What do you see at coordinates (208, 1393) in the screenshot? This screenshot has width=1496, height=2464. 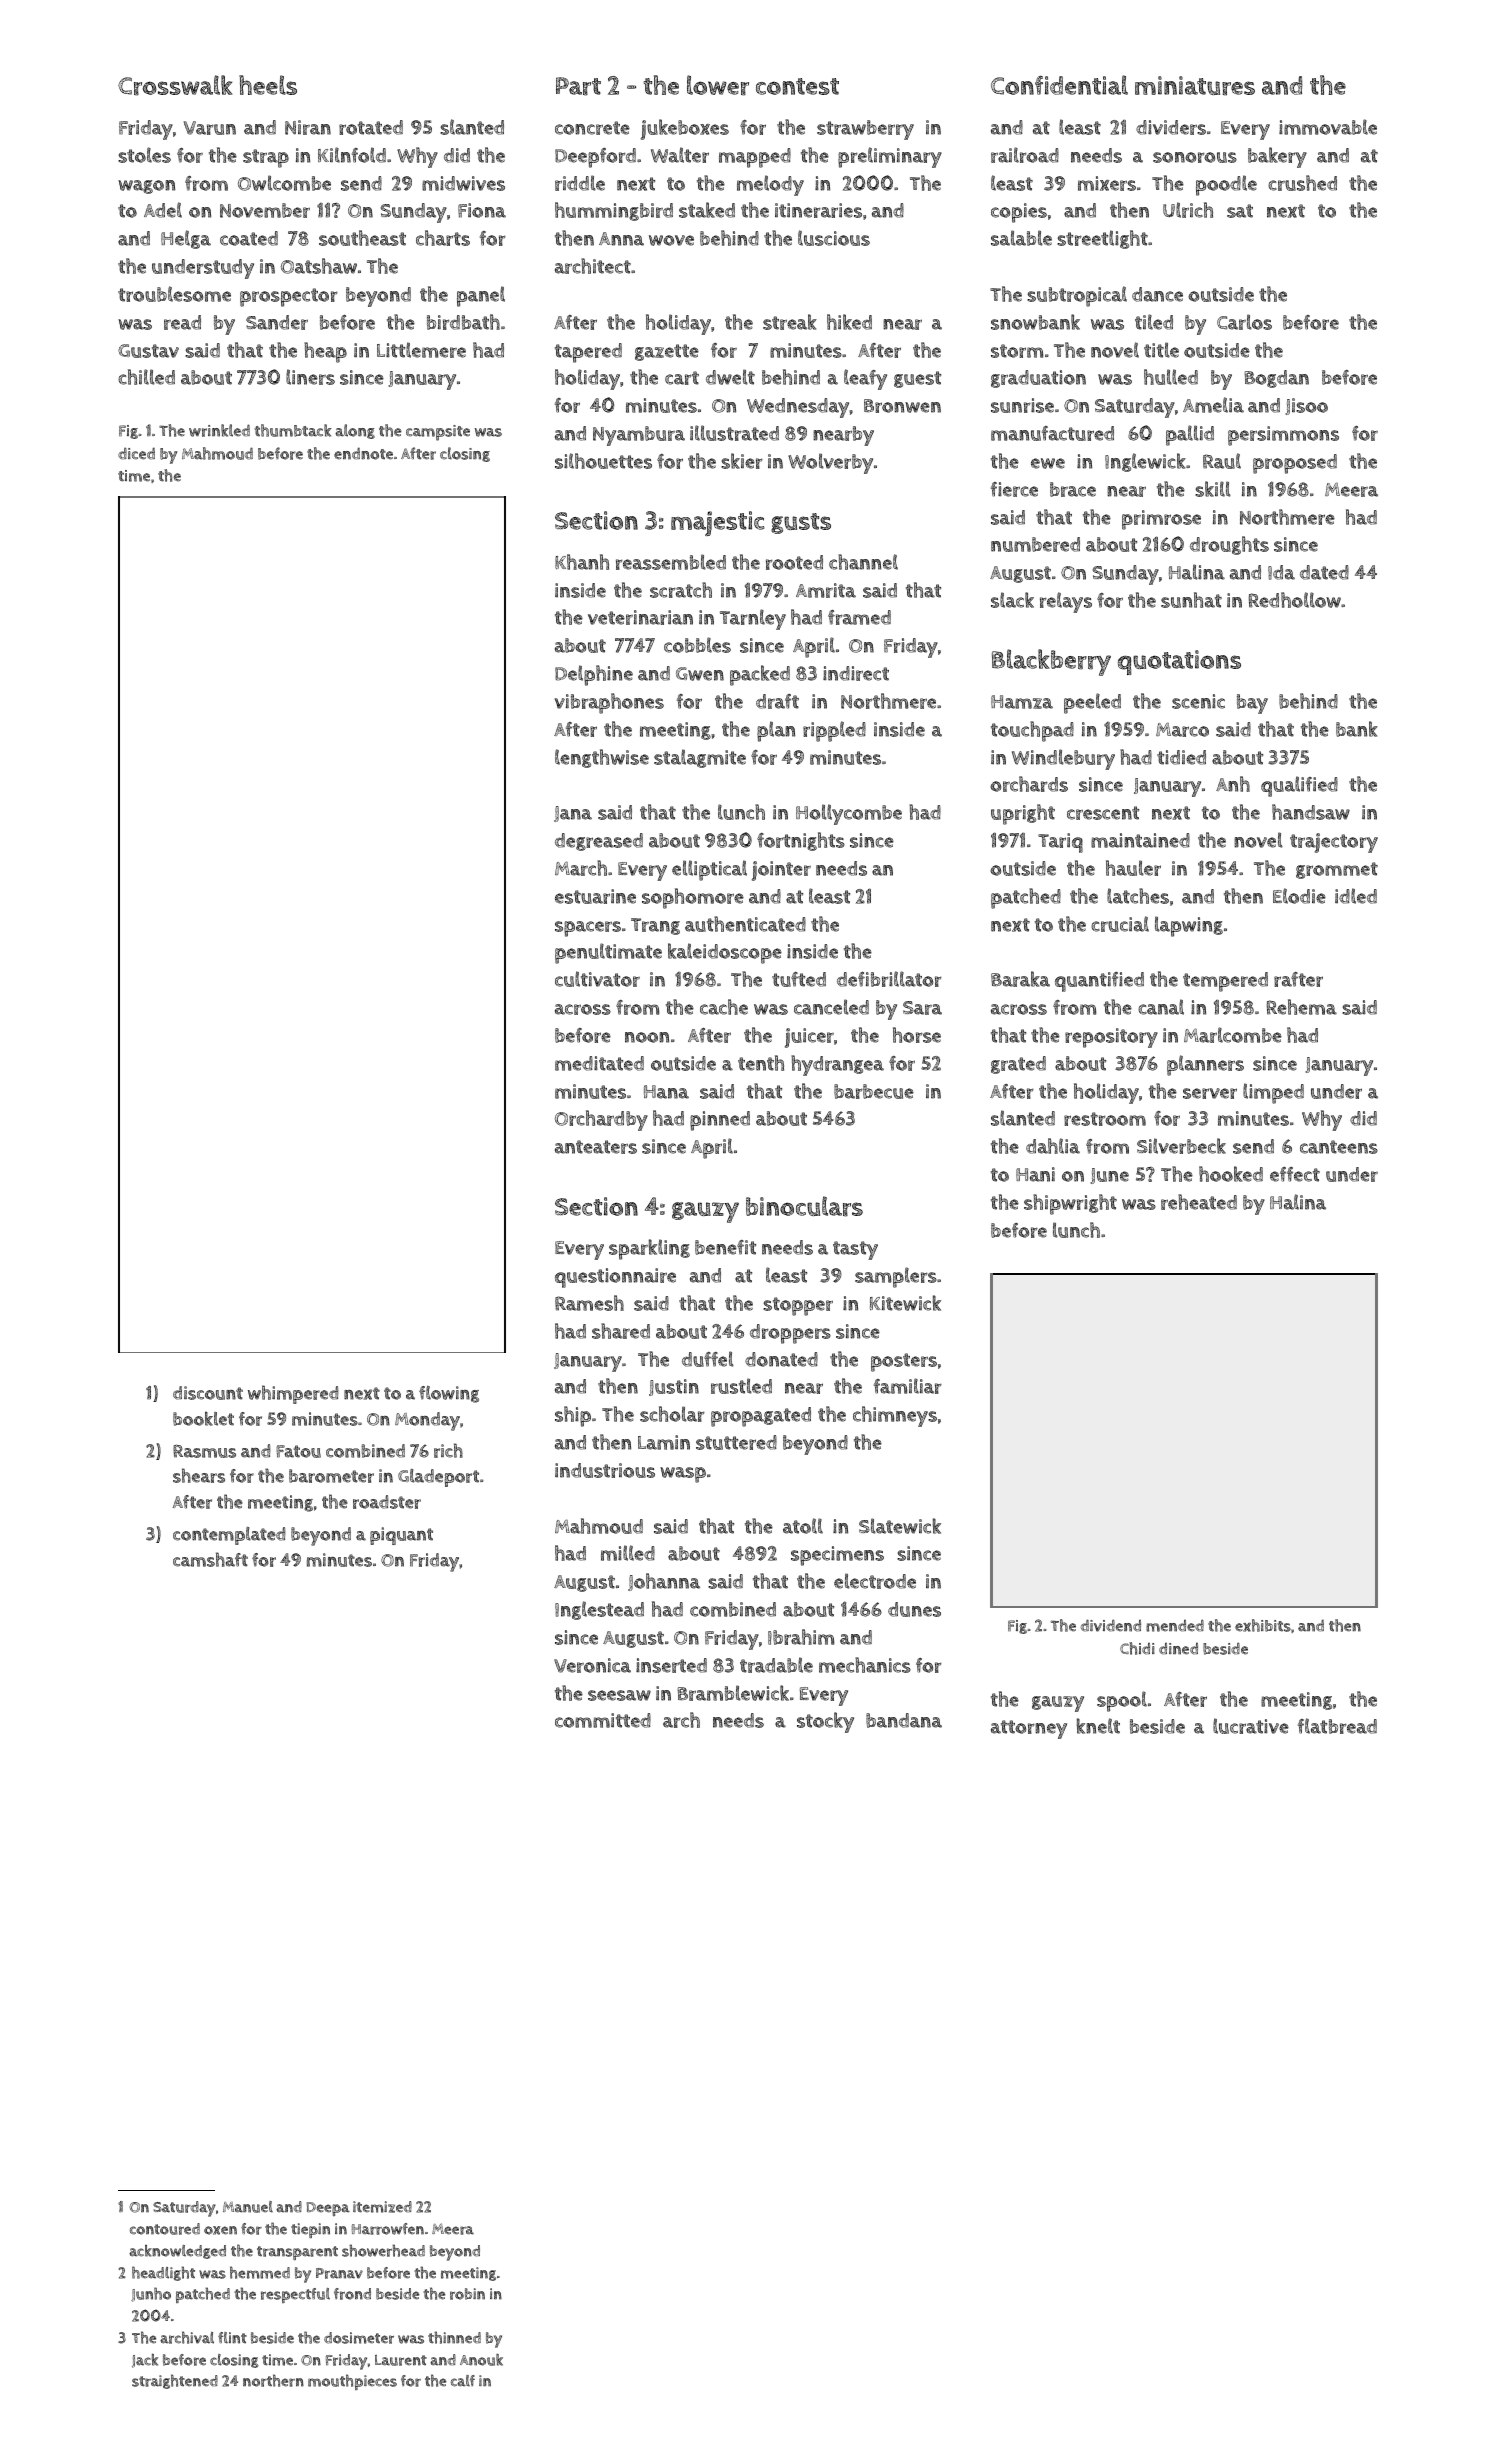 I see `discount` at bounding box center [208, 1393].
